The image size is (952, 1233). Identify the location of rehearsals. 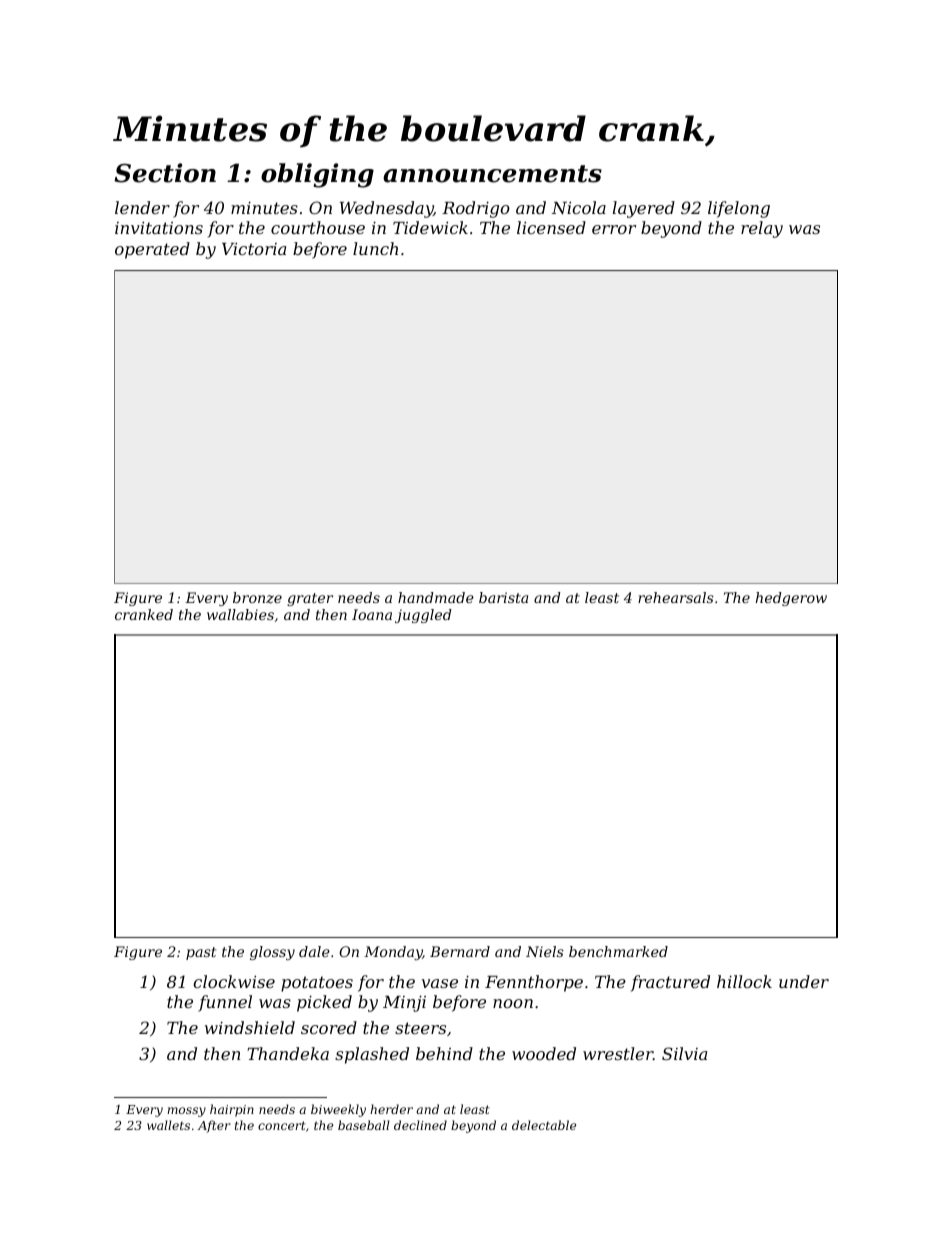
(676, 597).
